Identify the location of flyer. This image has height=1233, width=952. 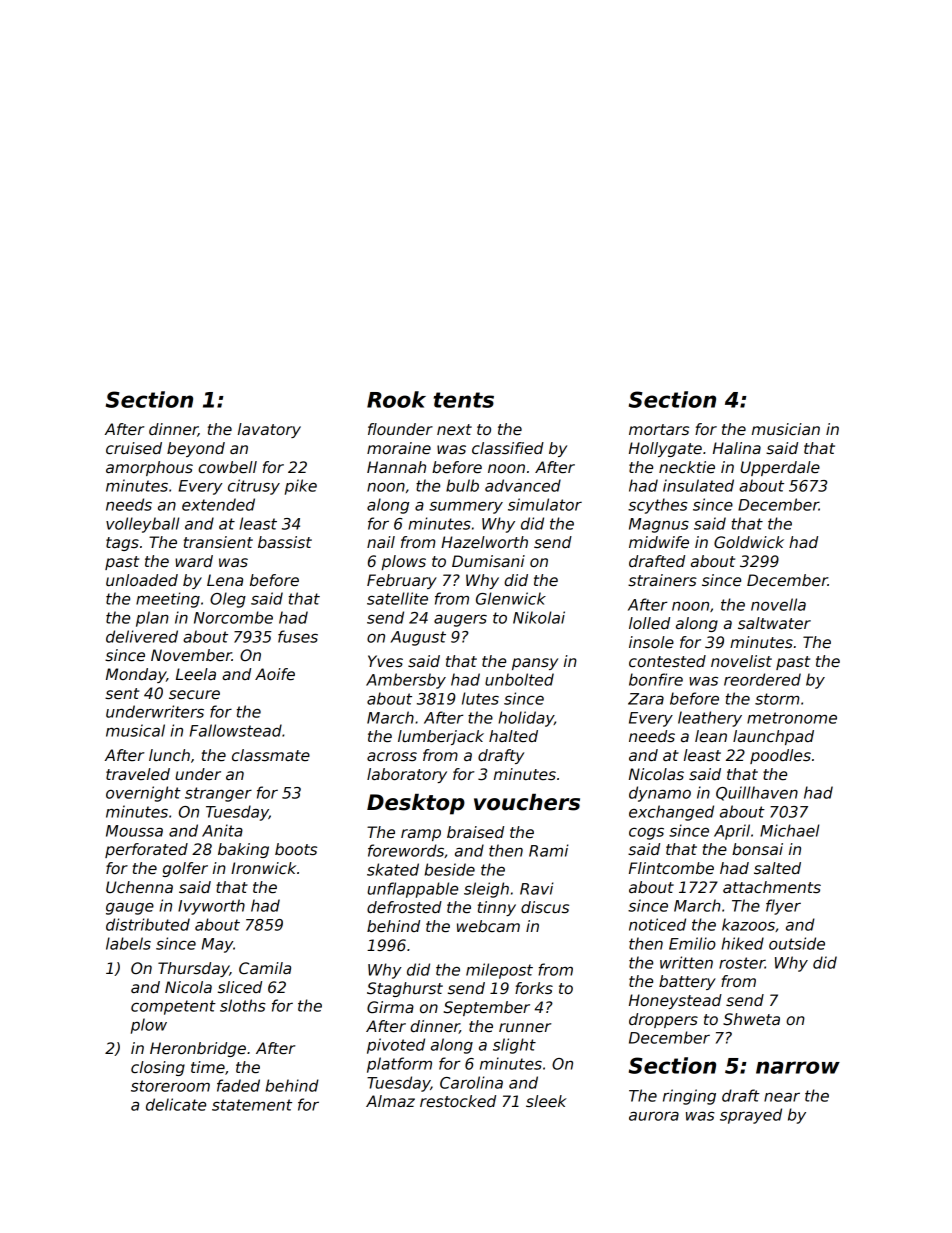
(783, 907).
